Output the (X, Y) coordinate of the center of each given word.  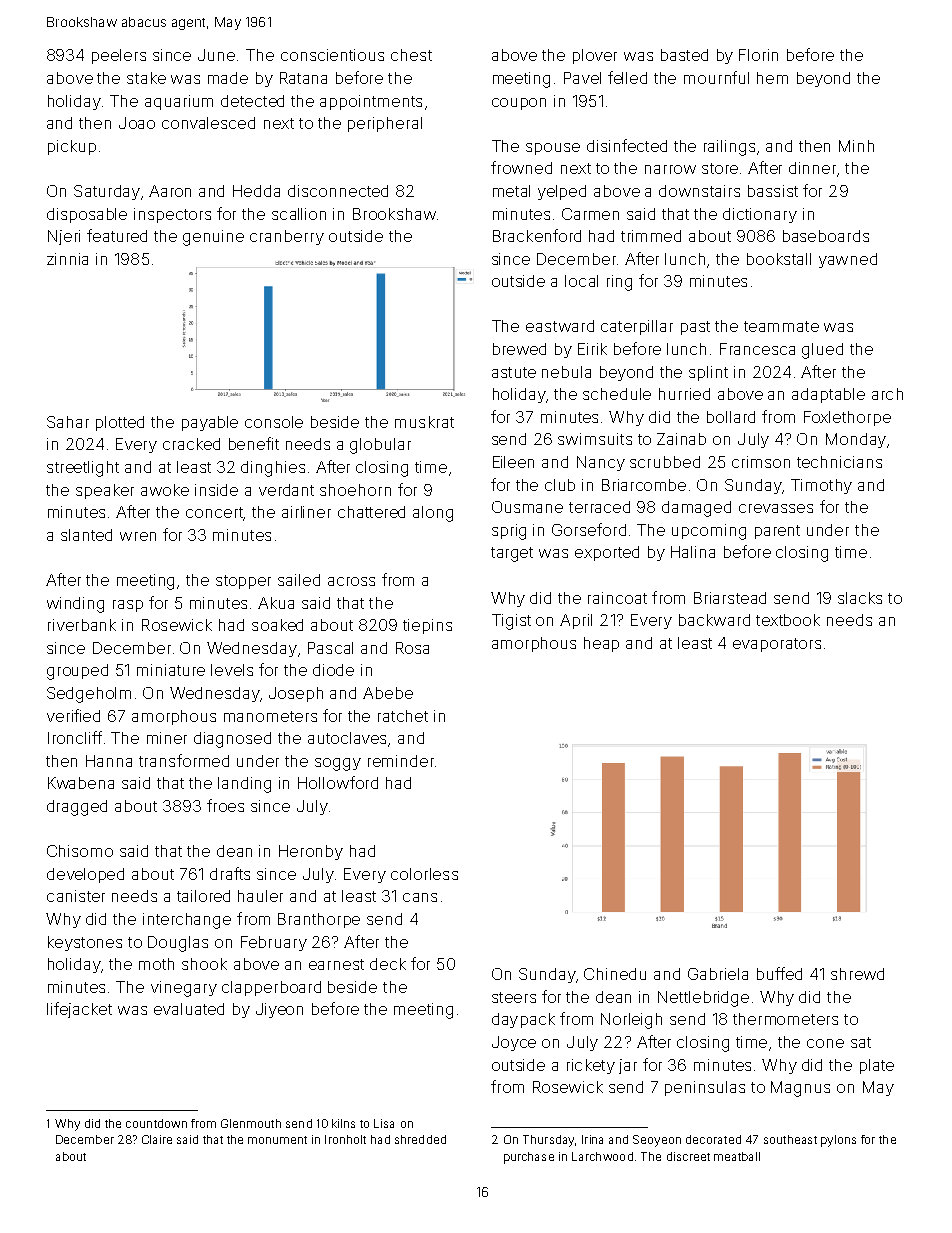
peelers (119, 56)
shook (204, 964)
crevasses (776, 508)
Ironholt (345, 1139)
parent (777, 532)
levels (232, 670)
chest (411, 55)
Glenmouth (251, 1123)
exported (607, 553)
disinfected (627, 145)
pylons (838, 1141)
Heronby (311, 852)
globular (380, 446)
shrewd (857, 974)
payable (210, 423)
